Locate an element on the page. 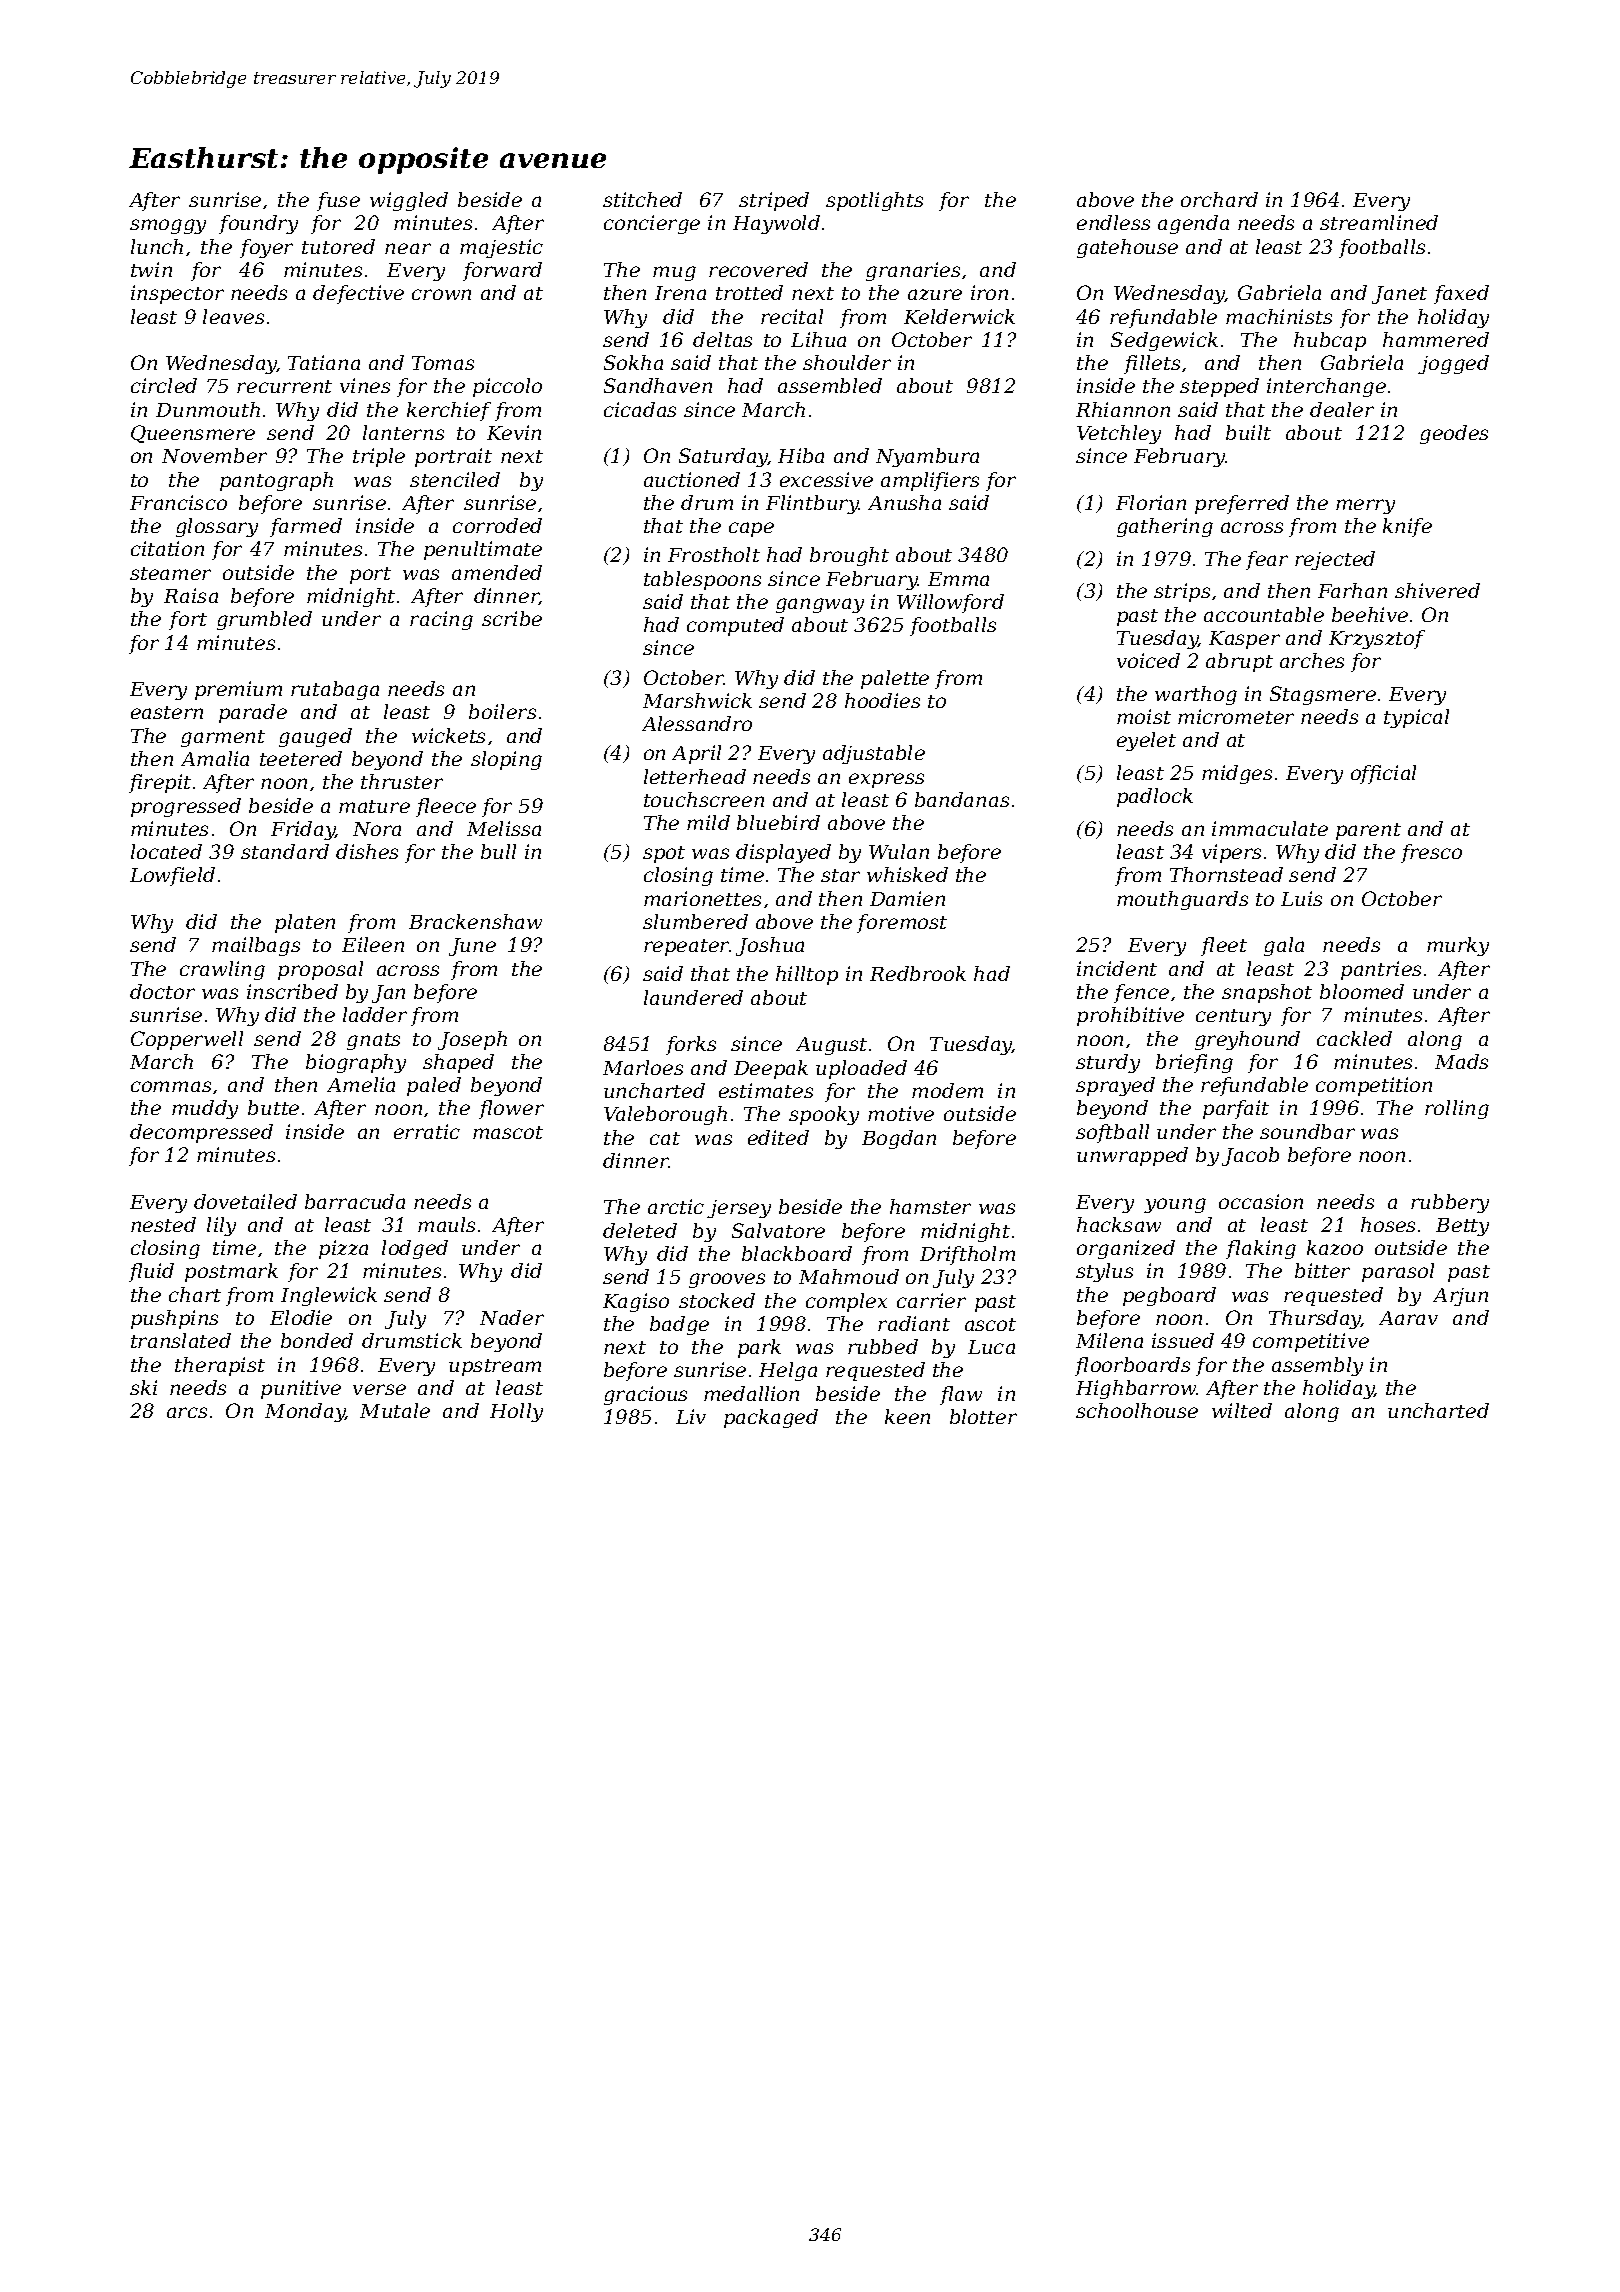 Image resolution: width=1620 pixels, height=2292 pixels. teetered is located at coordinates (301, 758).
